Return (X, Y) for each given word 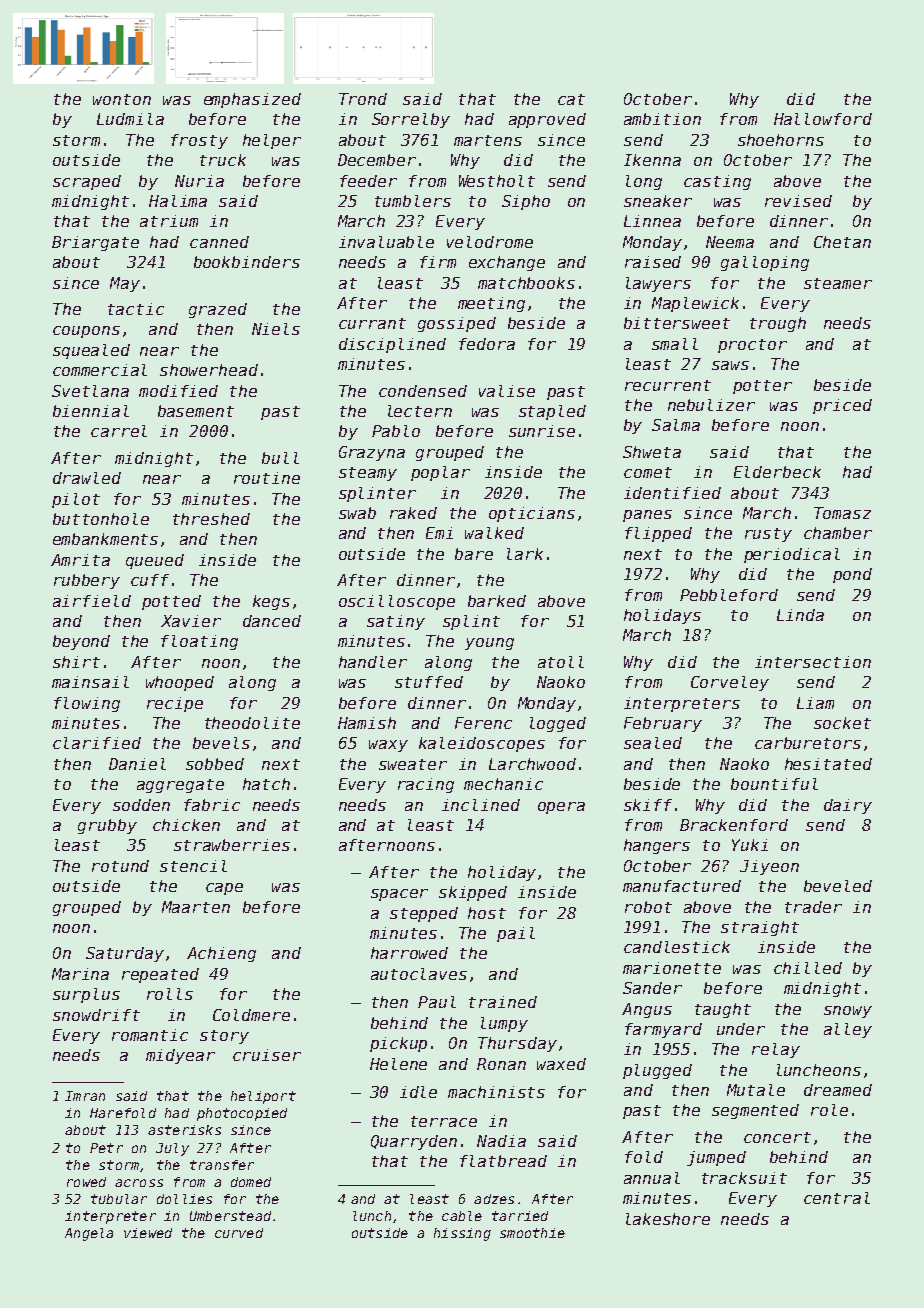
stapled (552, 412)
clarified (97, 743)
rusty (768, 535)
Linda (800, 615)
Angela (89, 1234)
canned (219, 242)
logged (558, 724)
